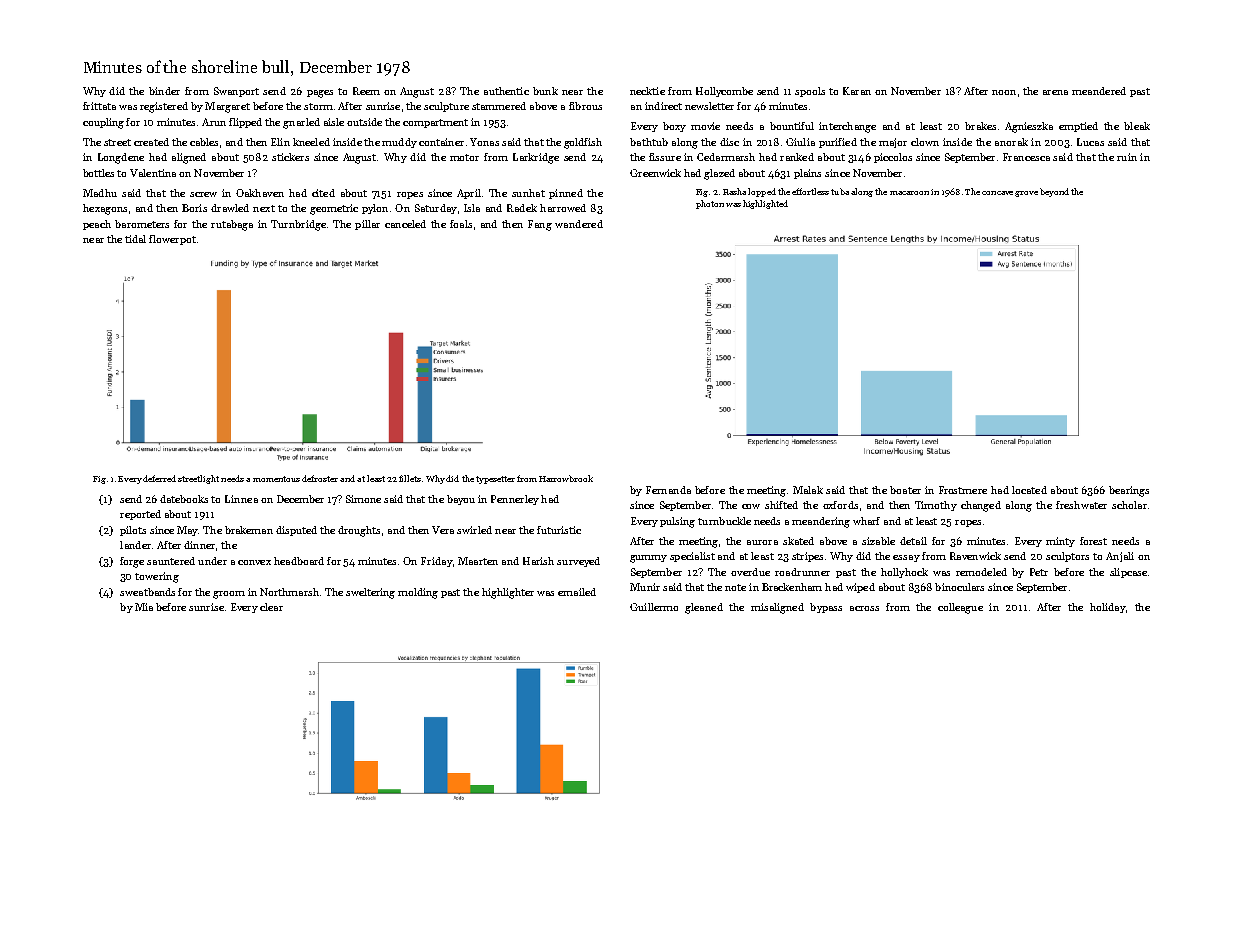 This screenshot has width=1233, height=952. Describe the element at coordinates (857, 91) in the screenshot. I see `Karan` at that location.
